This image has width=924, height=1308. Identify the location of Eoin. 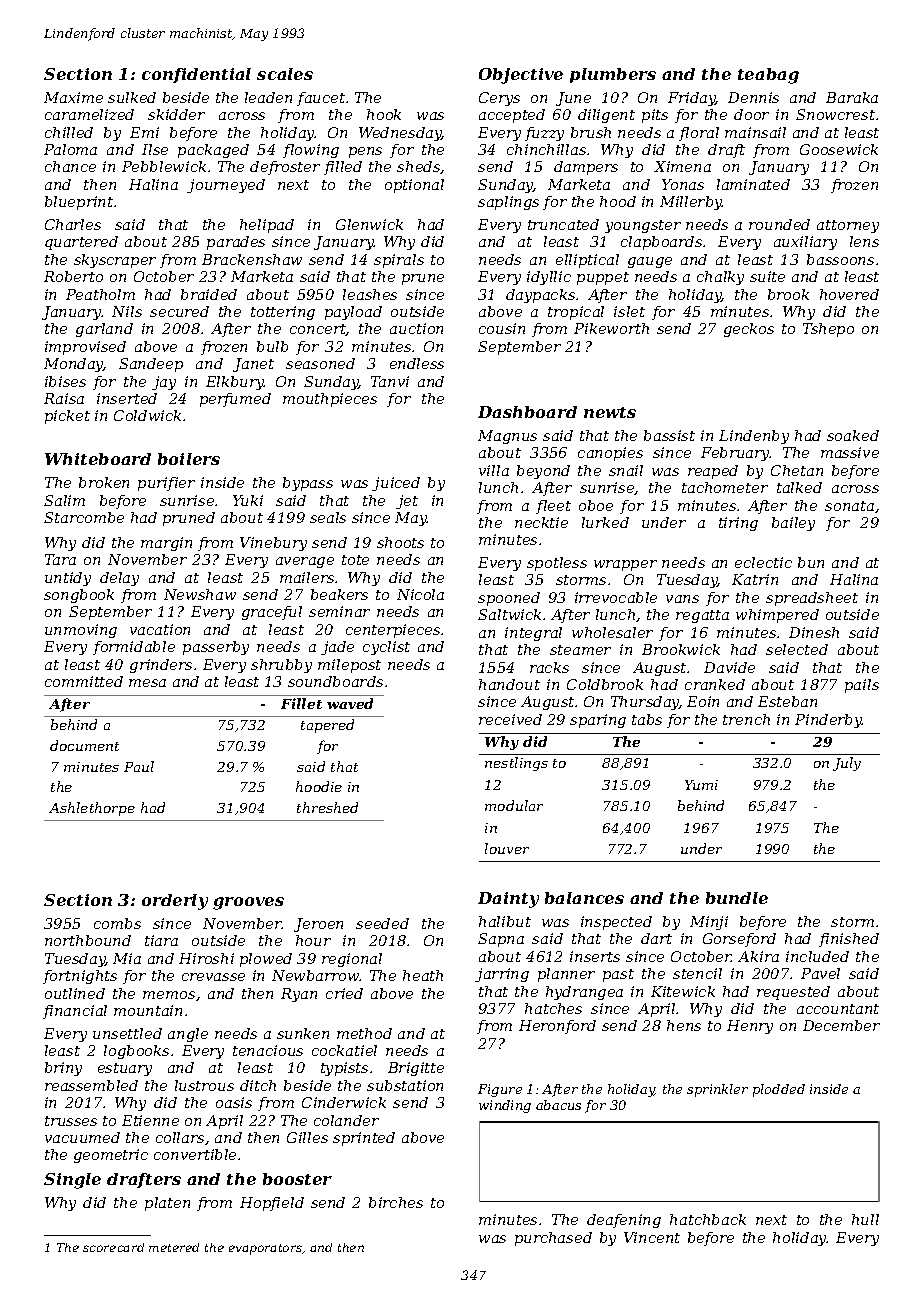
(703, 701).
